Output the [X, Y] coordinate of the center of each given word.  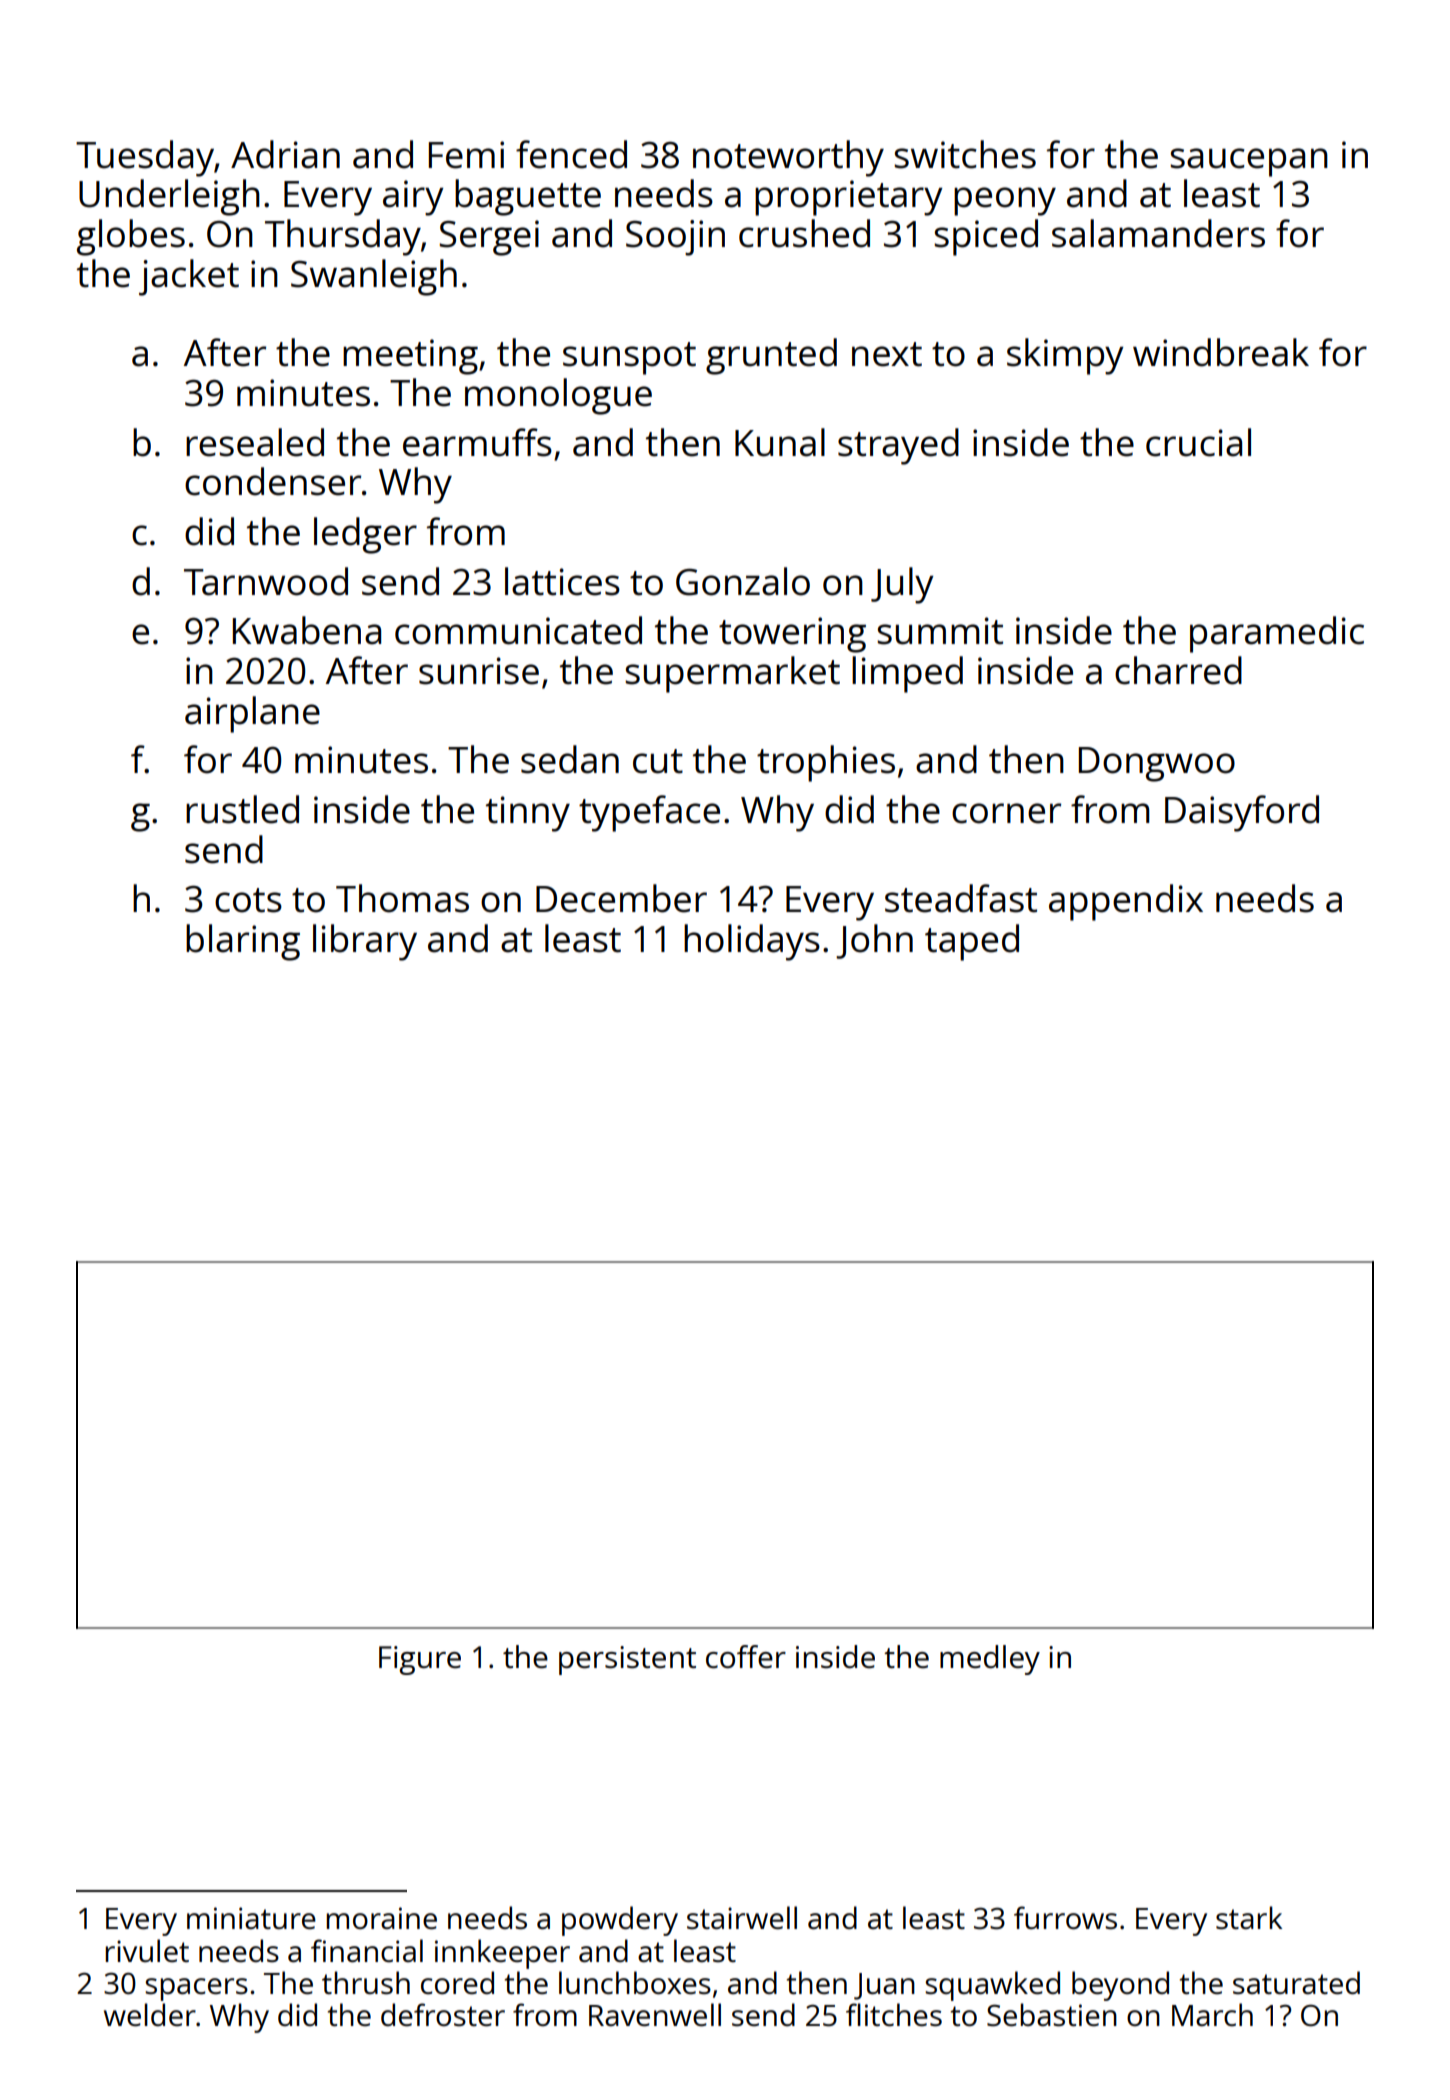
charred [1178, 670]
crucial [1198, 442]
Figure [420, 1660]
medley [990, 1660]
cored [457, 1983]
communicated [518, 630]
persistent [627, 1660]
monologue [558, 396]
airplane [252, 714]
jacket [189, 277]
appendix [1126, 902]
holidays [752, 942]
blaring [243, 942]
